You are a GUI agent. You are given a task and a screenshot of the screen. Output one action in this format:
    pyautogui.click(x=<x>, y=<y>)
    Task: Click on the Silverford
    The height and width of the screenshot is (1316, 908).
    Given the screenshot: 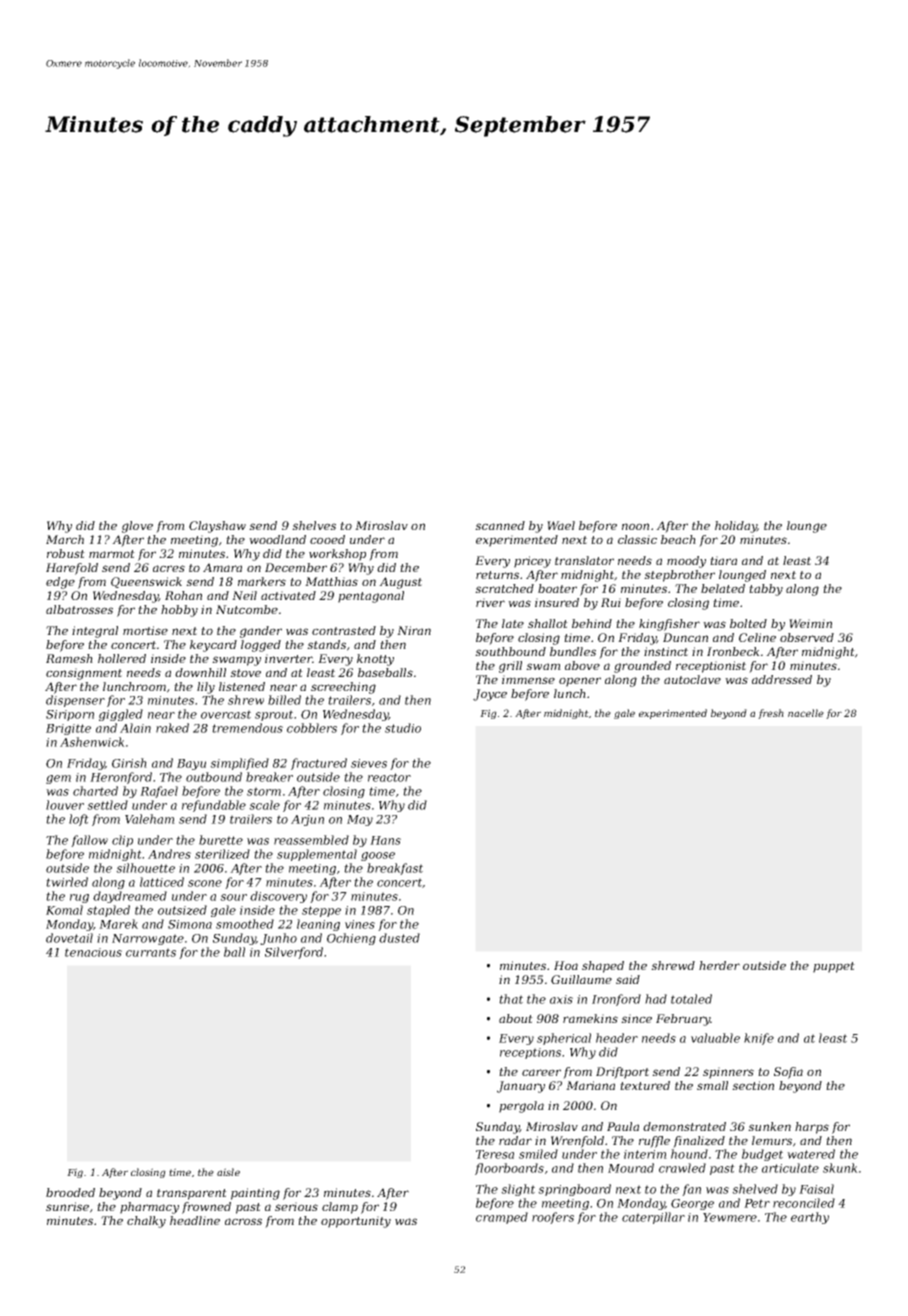 What is the action you would take?
    pyautogui.click(x=294, y=953)
